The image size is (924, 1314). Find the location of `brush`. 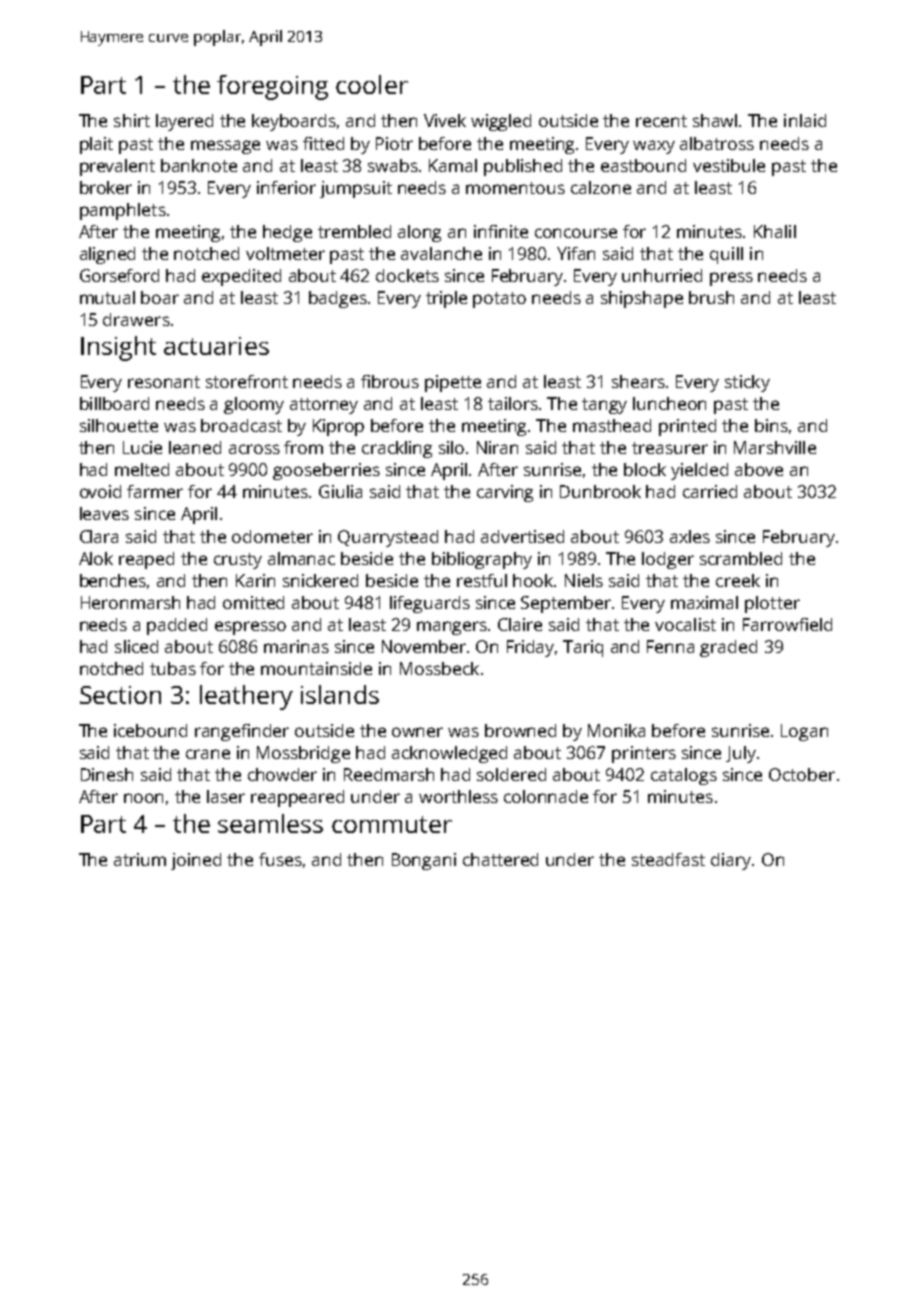

brush is located at coordinates (711, 297).
